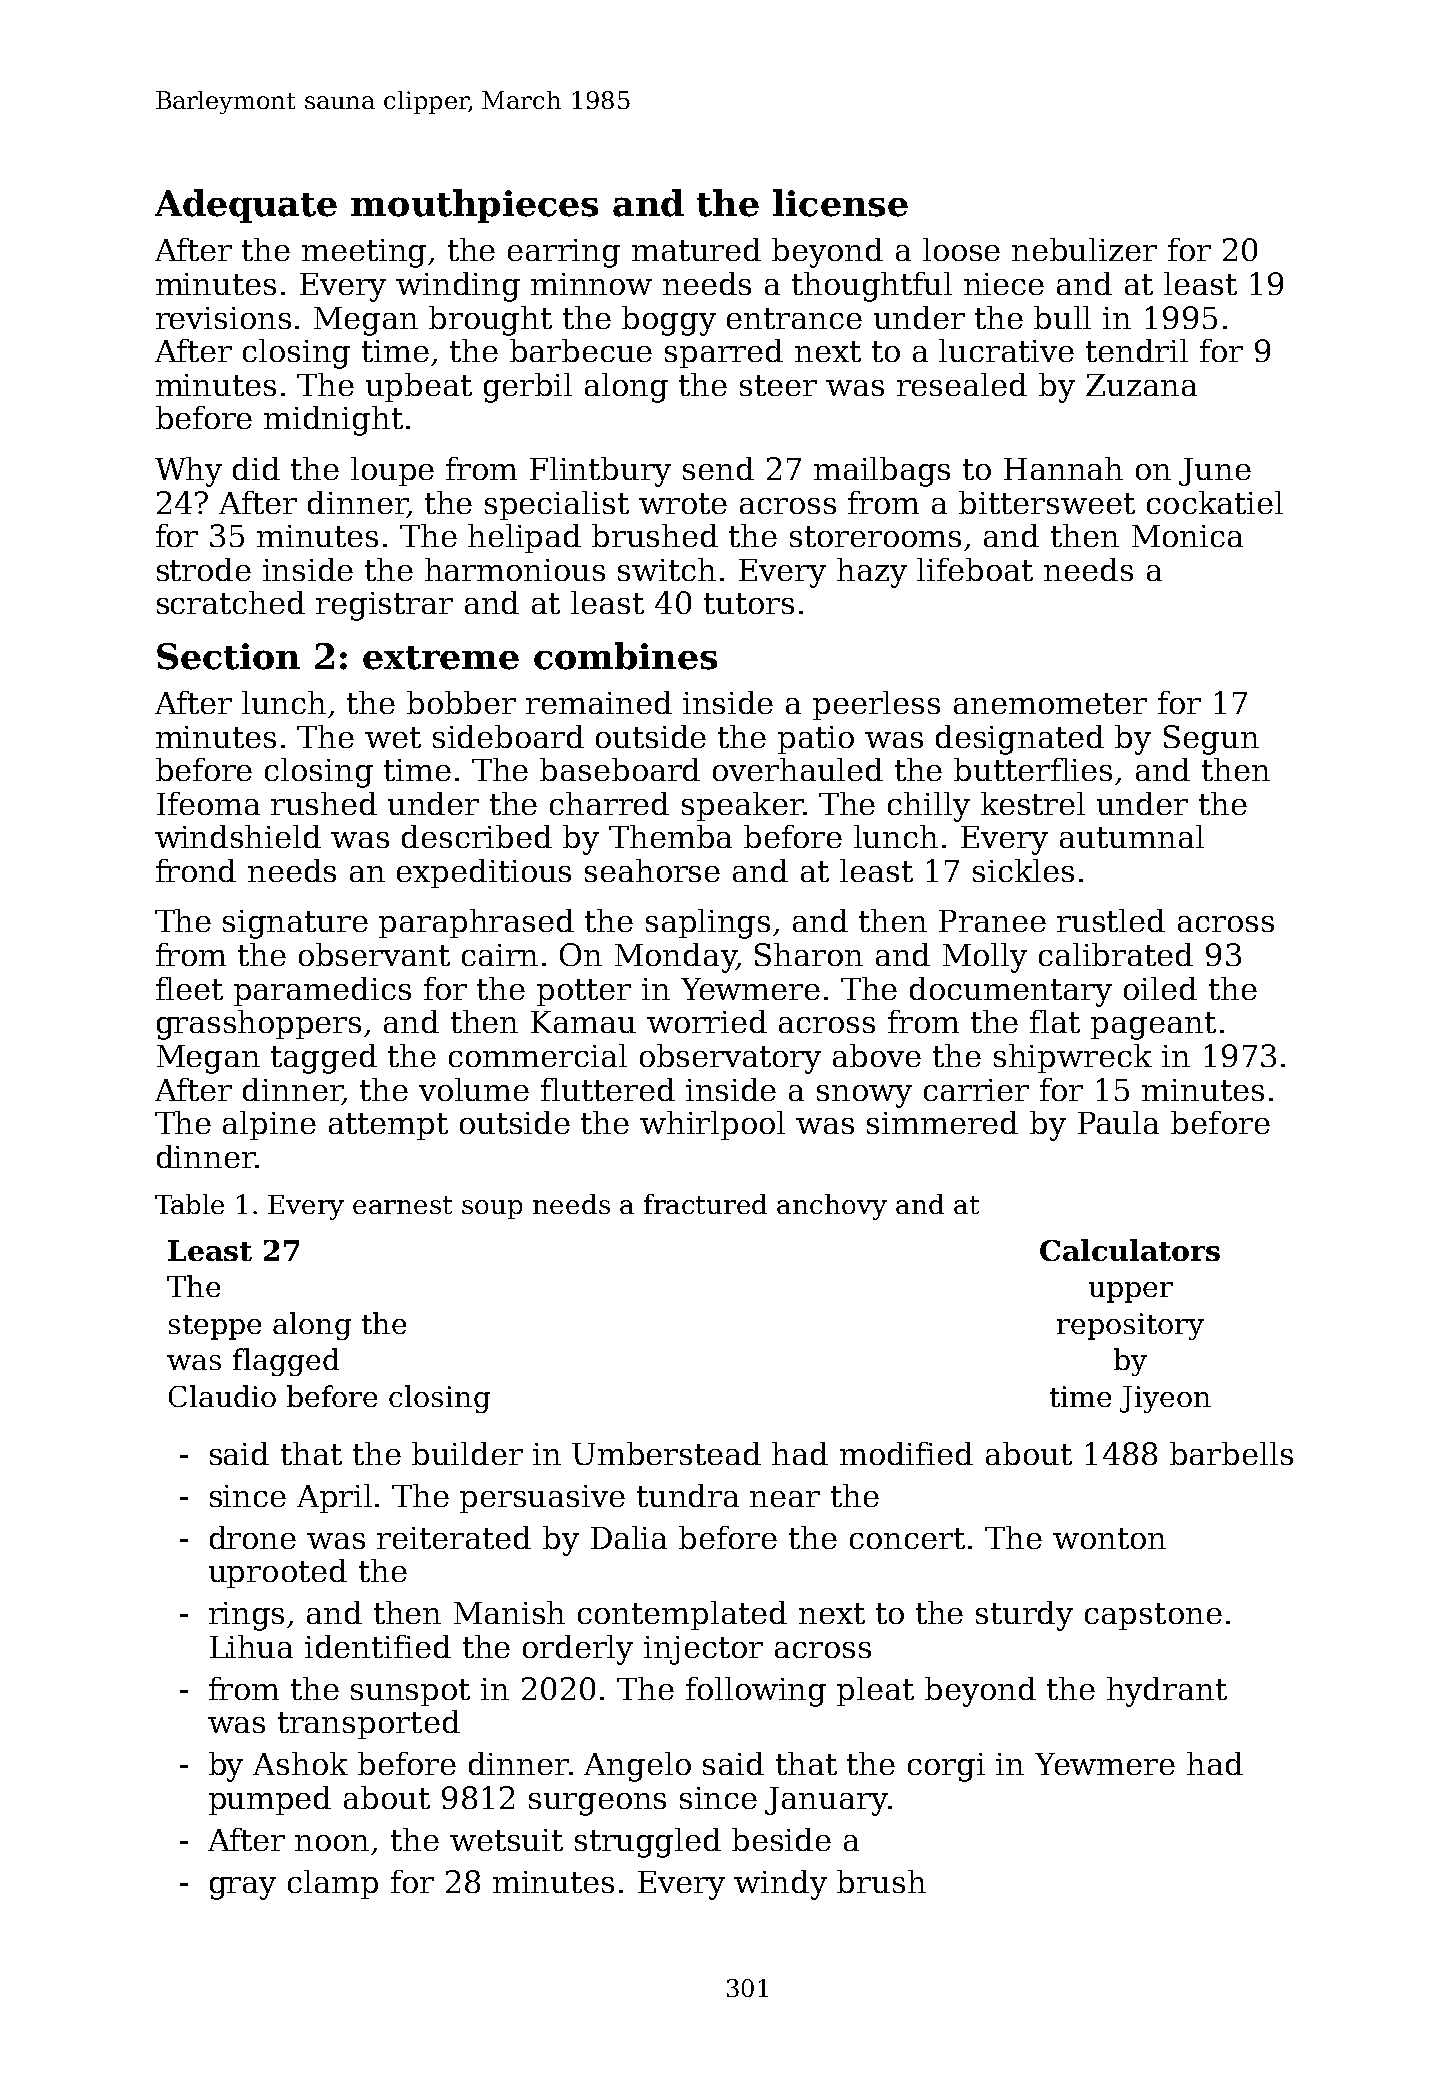  Describe the element at coordinates (1132, 836) in the screenshot. I see `autumnal` at that location.
